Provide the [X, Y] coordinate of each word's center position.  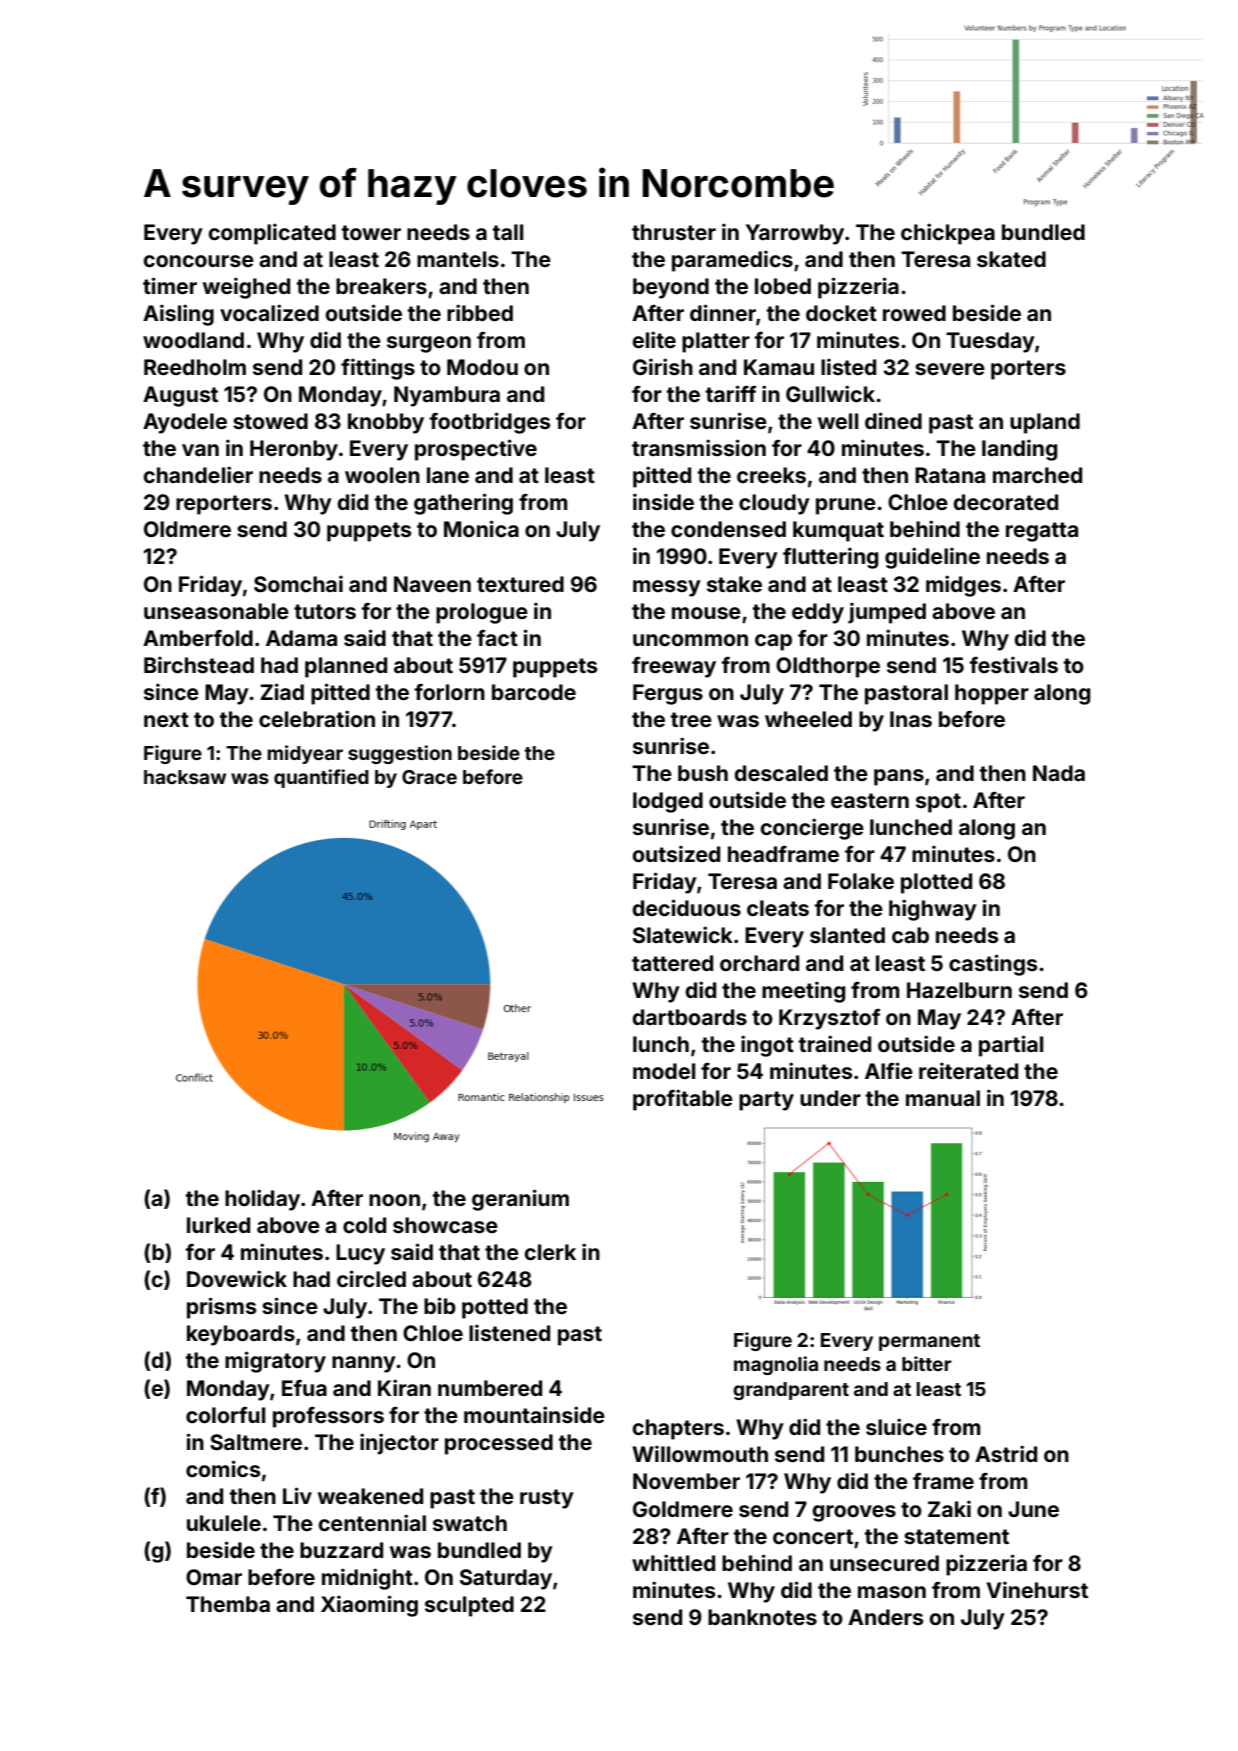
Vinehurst [1037, 1589]
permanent [929, 1342]
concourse [199, 261]
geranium [520, 1200]
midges [963, 586]
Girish [663, 366]
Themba [228, 1604]
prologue [482, 613]
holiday [262, 1200]
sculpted [469, 1606]
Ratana [950, 475]
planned [346, 667]
